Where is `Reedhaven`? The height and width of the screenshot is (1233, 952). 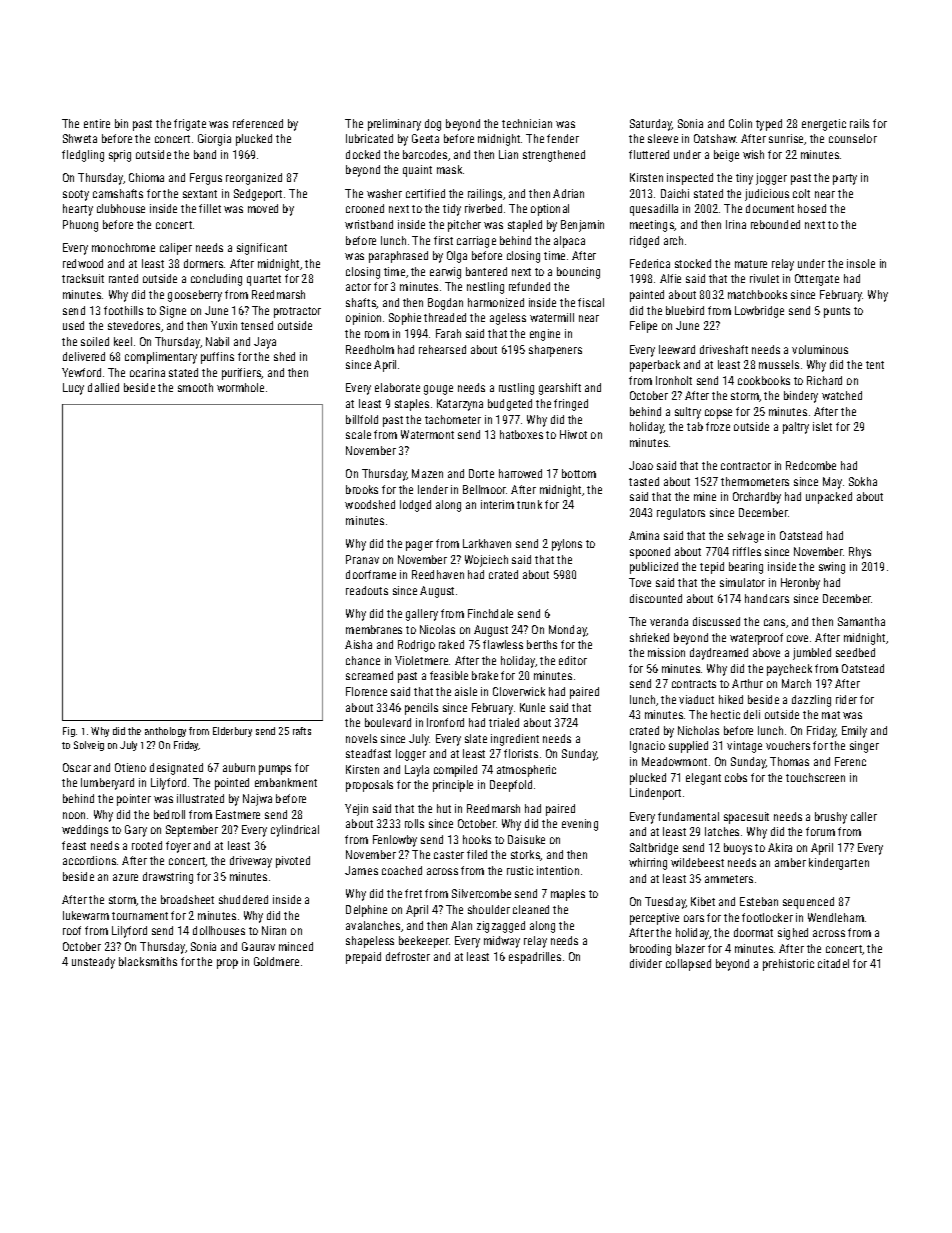 Reedhaven is located at coordinates (438, 574).
